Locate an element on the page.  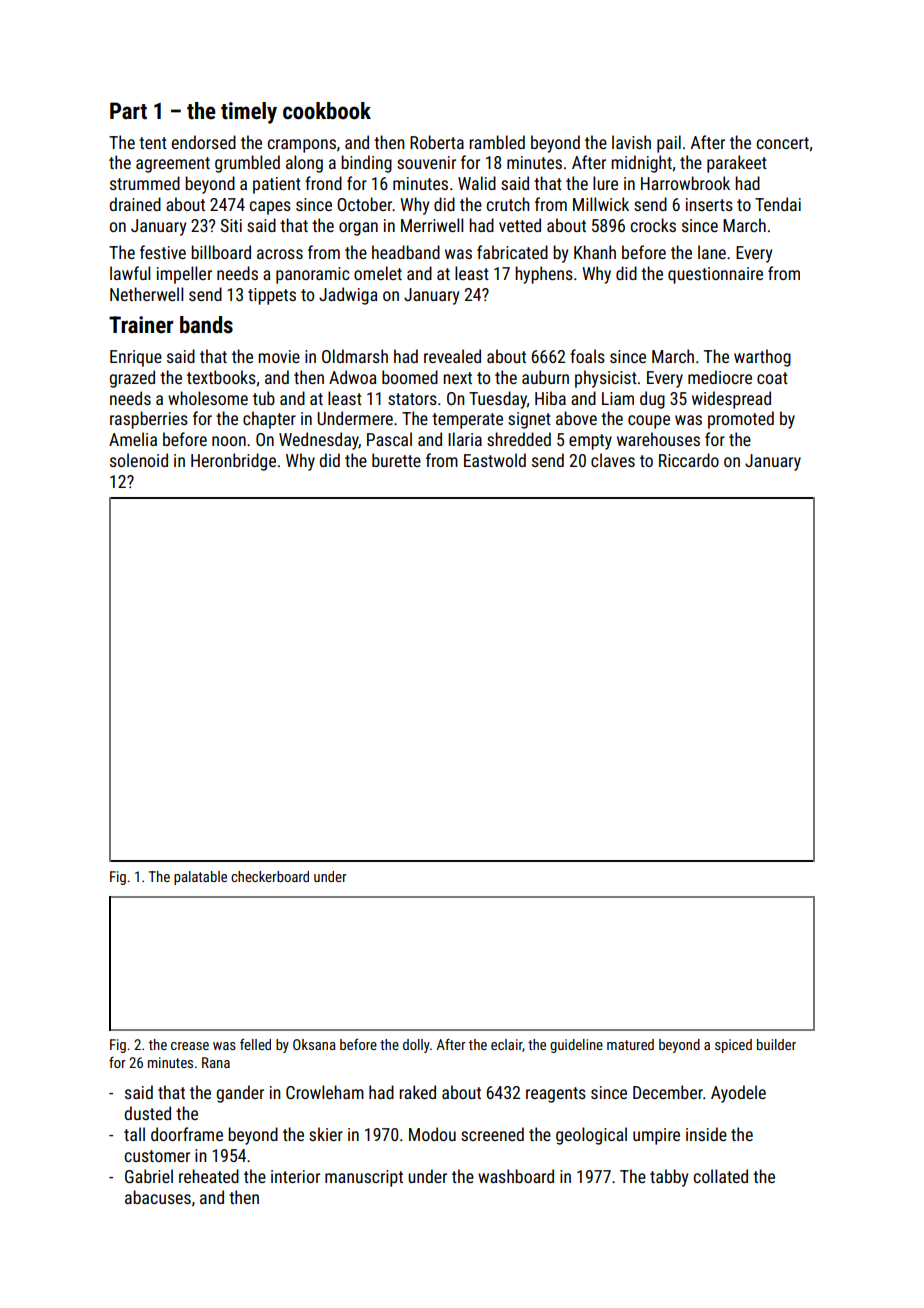
spiced is located at coordinates (733, 1046).
